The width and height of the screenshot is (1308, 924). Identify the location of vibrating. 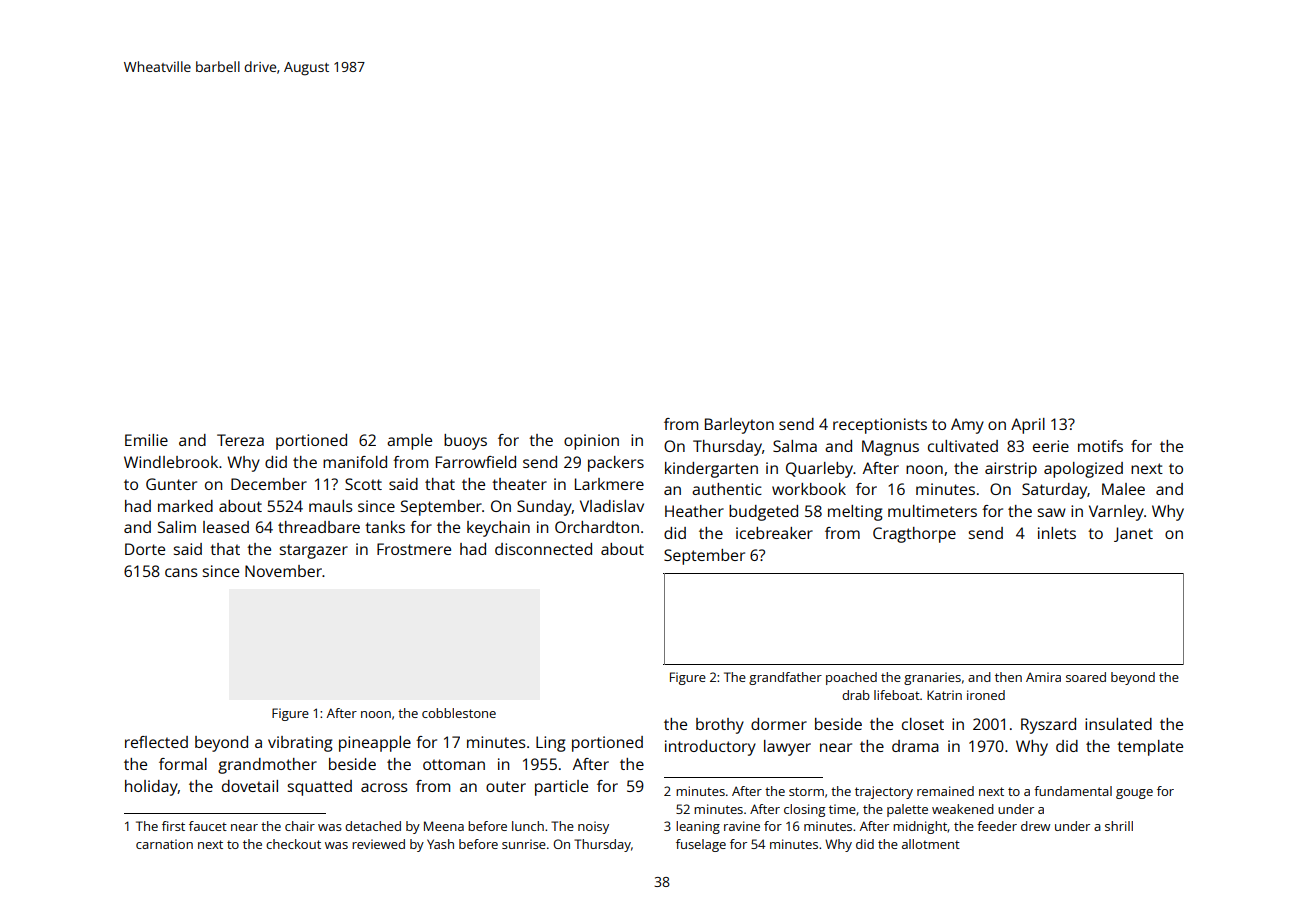
(300, 744).
